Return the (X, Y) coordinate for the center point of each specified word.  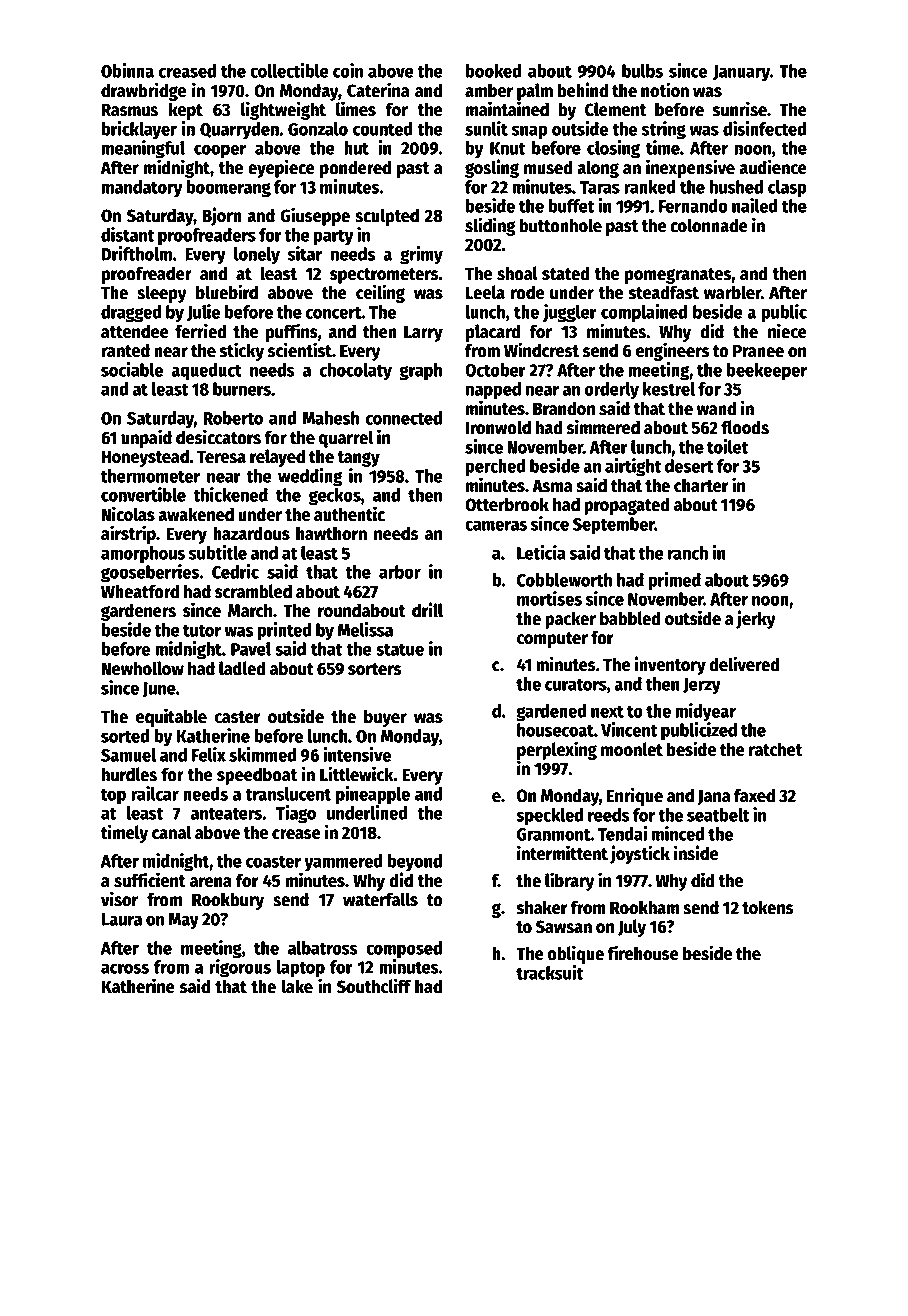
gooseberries (150, 573)
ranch (688, 553)
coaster (273, 861)
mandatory (142, 189)
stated (565, 273)
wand (716, 408)
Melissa (365, 629)
